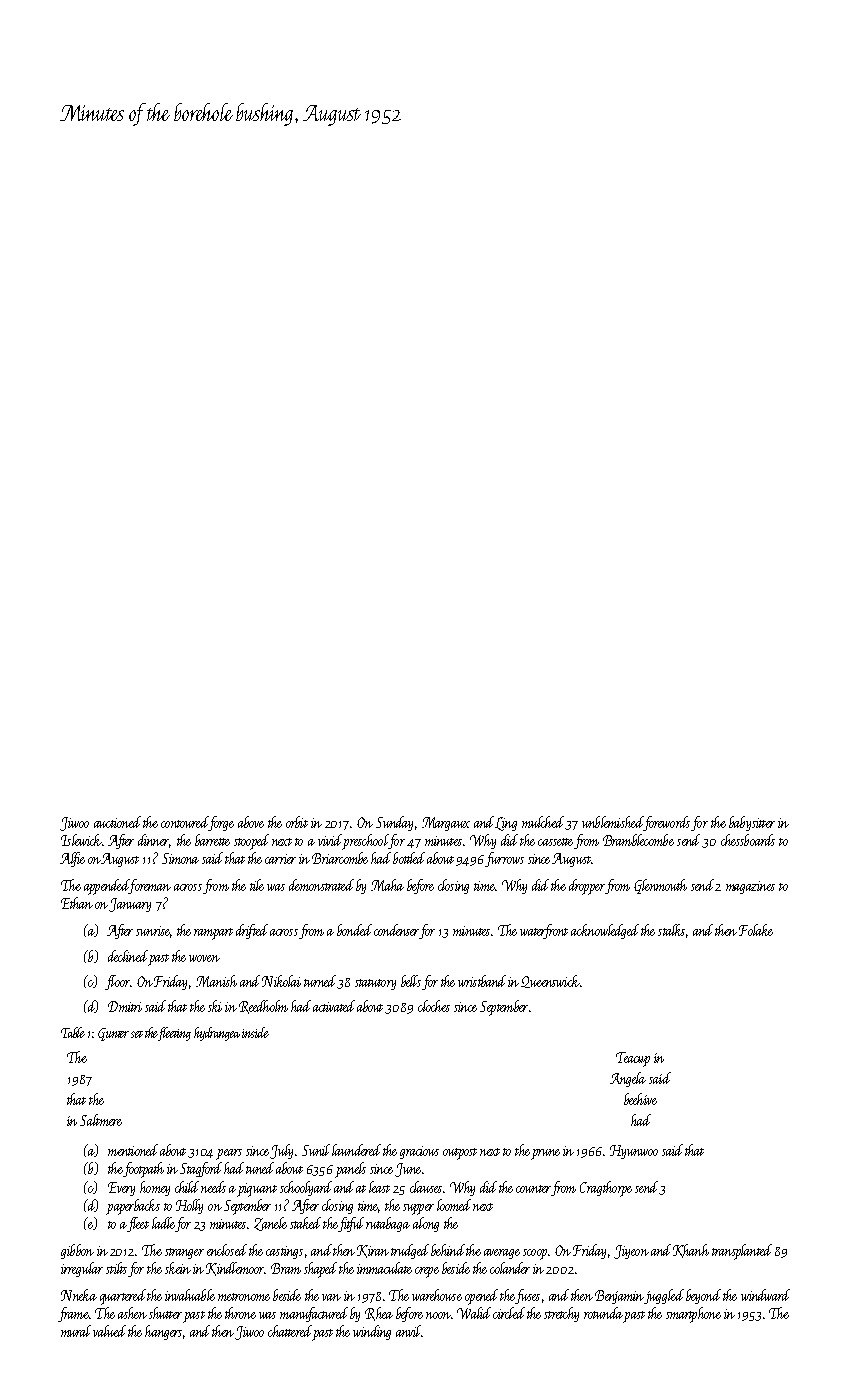 Image resolution: width=849 pixels, height=1400 pixels. Describe the element at coordinates (101, 1120) in the document. I see `Saltmere` at that location.
